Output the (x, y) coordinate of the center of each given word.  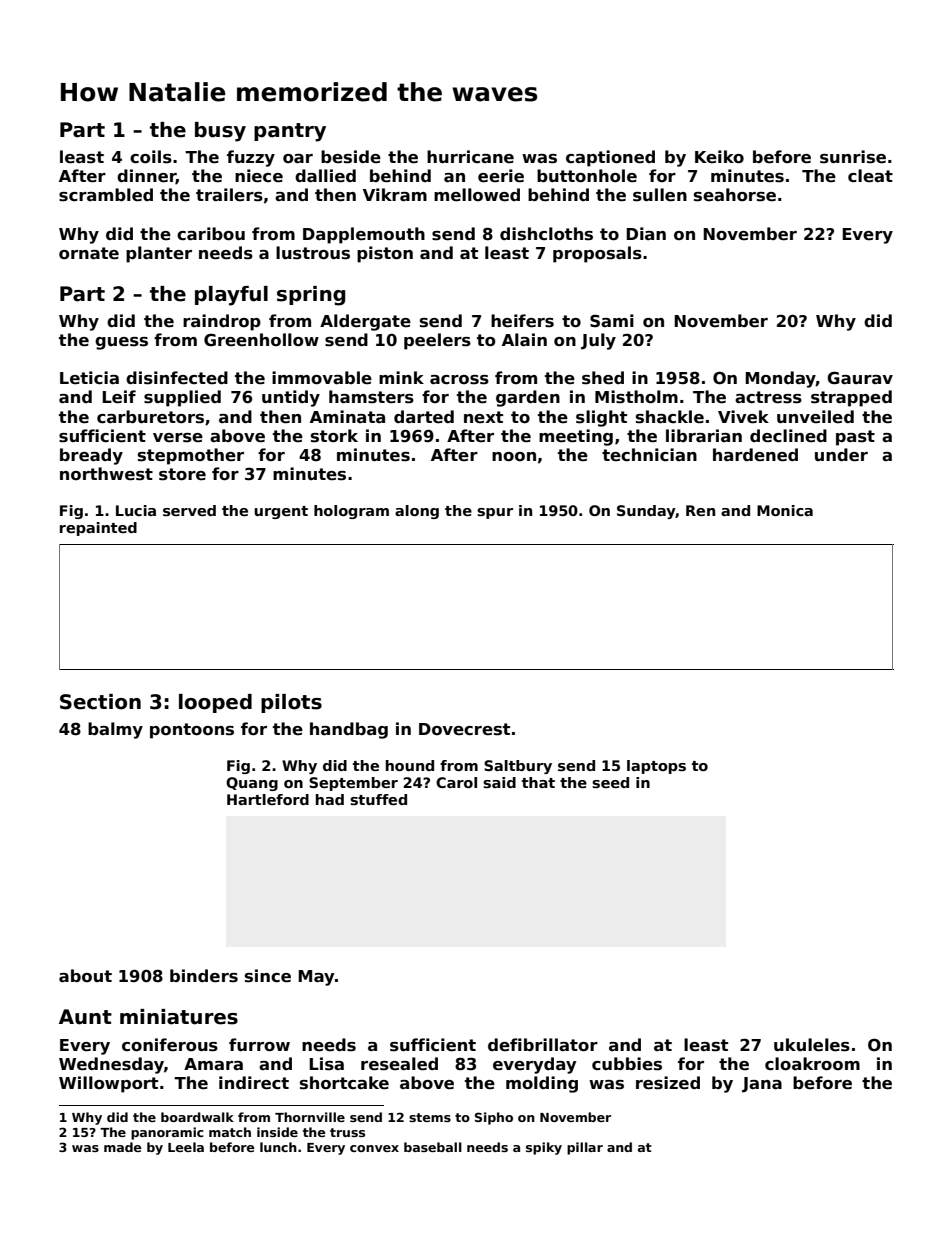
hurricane (470, 157)
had (330, 799)
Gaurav (860, 378)
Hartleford (268, 799)
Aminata (347, 416)
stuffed (378, 799)
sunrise (853, 157)
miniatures (179, 1017)
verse (178, 438)
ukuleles (812, 1045)
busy (220, 132)
